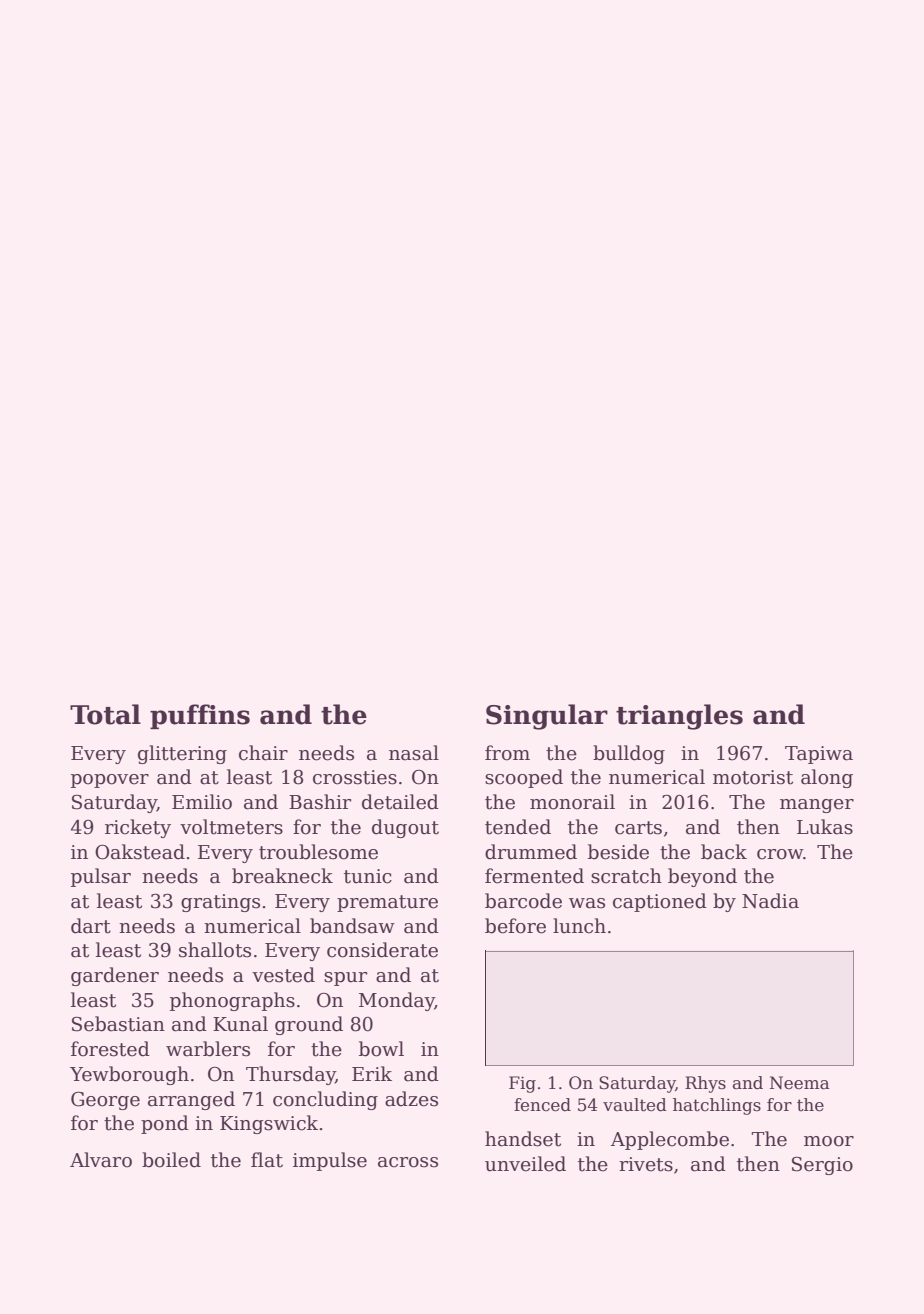 This screenshot has height=1314, width=924. What do you see at coordinates (827, 778) in the screenshot?
I see `along` at bounding box center [827, 778].
